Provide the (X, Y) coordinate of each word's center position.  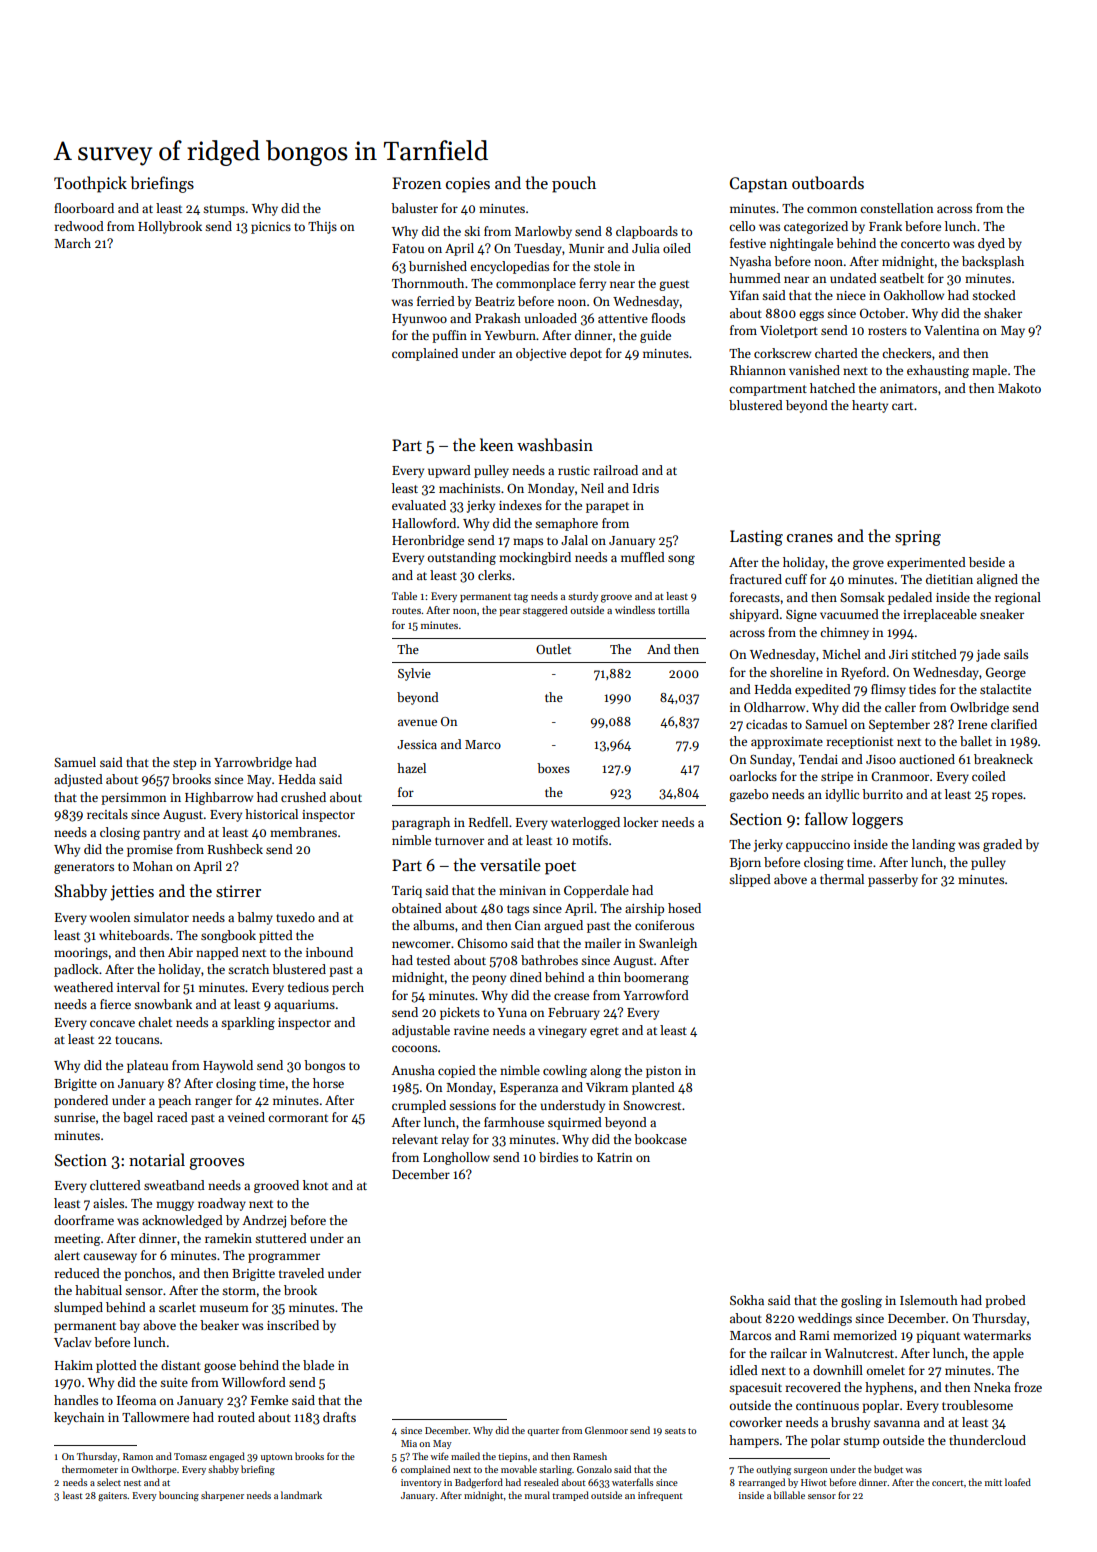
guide (655, 336)
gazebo (748, 795)
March (72, 243)
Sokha (747, 1300)
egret (604, 1032)
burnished (438, 266)
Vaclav (72, 1342)
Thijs (322, 227)
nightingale (801, 244)
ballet (976, 741)
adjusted (78, 780)
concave (112, 1023)
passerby (893, 880)
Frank (885, 226)
